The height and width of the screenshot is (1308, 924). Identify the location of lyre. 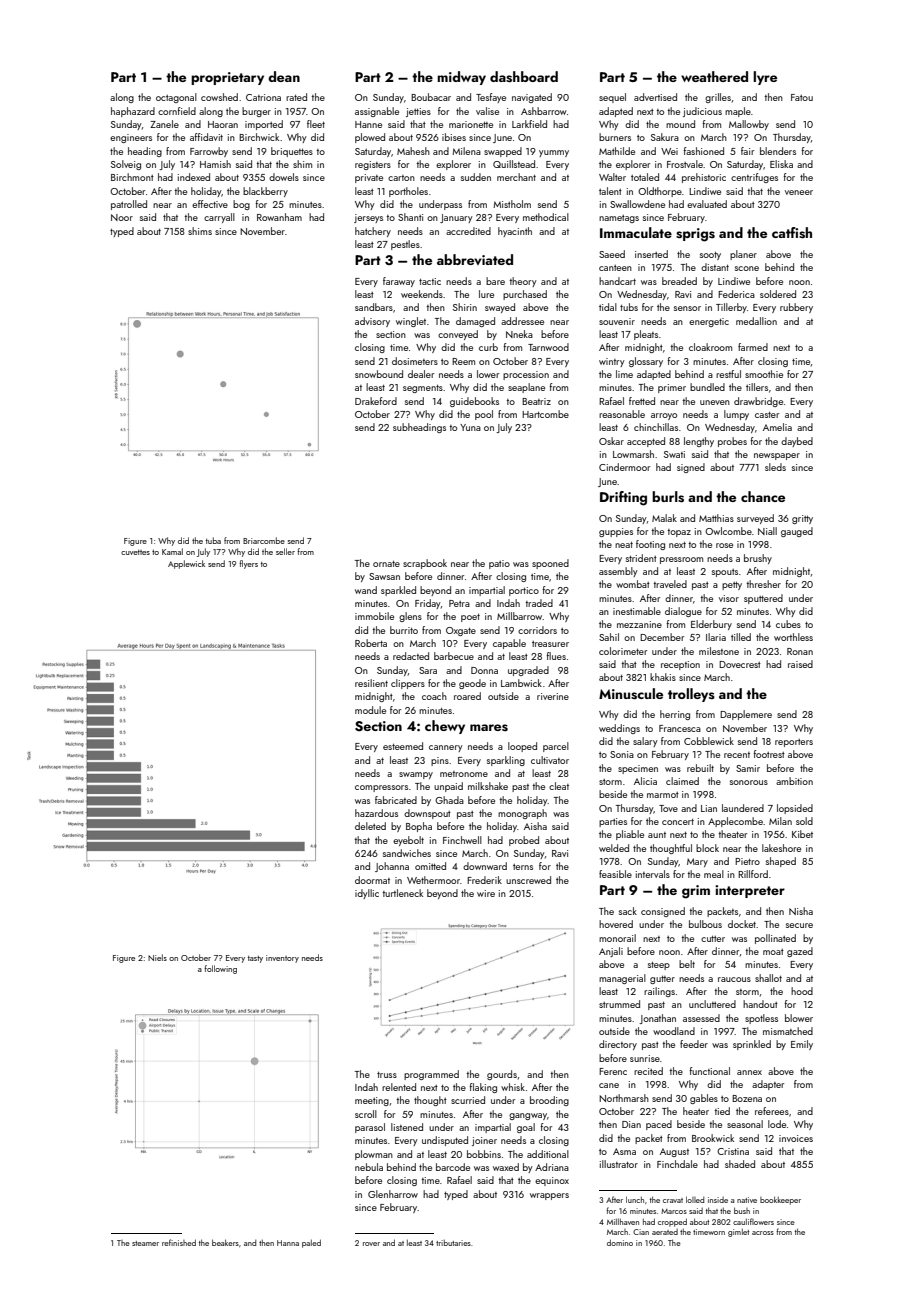
(765, 78).
